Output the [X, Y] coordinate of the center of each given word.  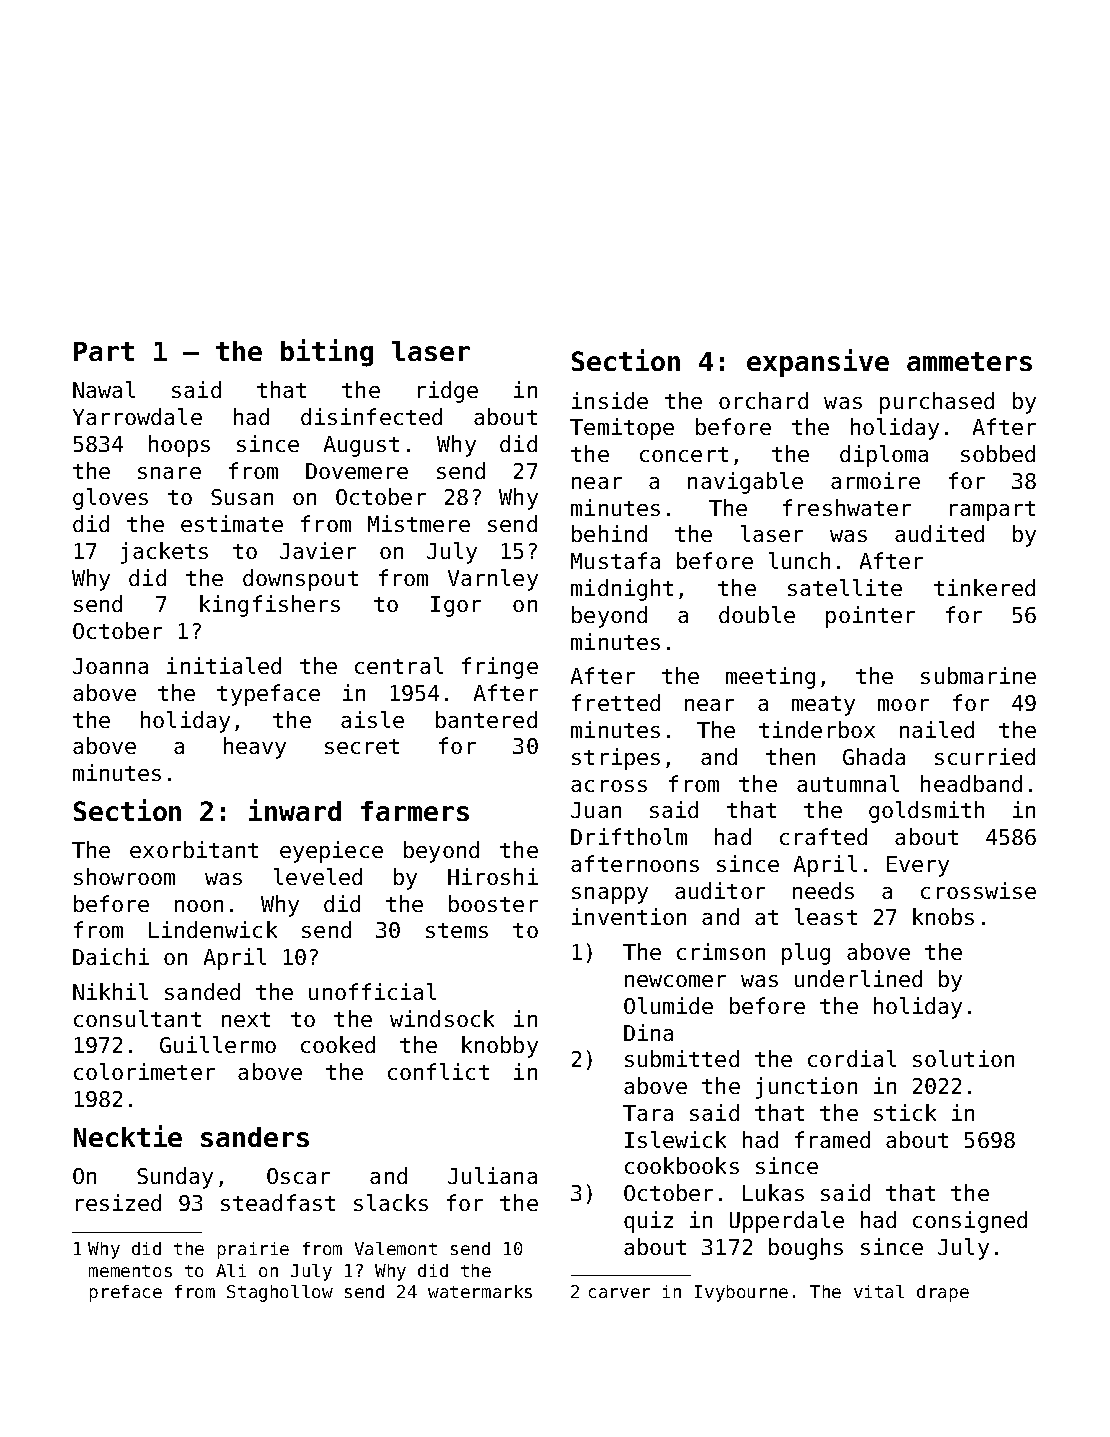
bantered [486, 719]
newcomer [675, 981]
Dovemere [357, 471]
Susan [242, 497]
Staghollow [280, 1293]
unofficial [372, 991]
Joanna [110, 666]
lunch [799, 560]
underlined [858, 978]
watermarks [480, 1291]
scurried [985, 756]
